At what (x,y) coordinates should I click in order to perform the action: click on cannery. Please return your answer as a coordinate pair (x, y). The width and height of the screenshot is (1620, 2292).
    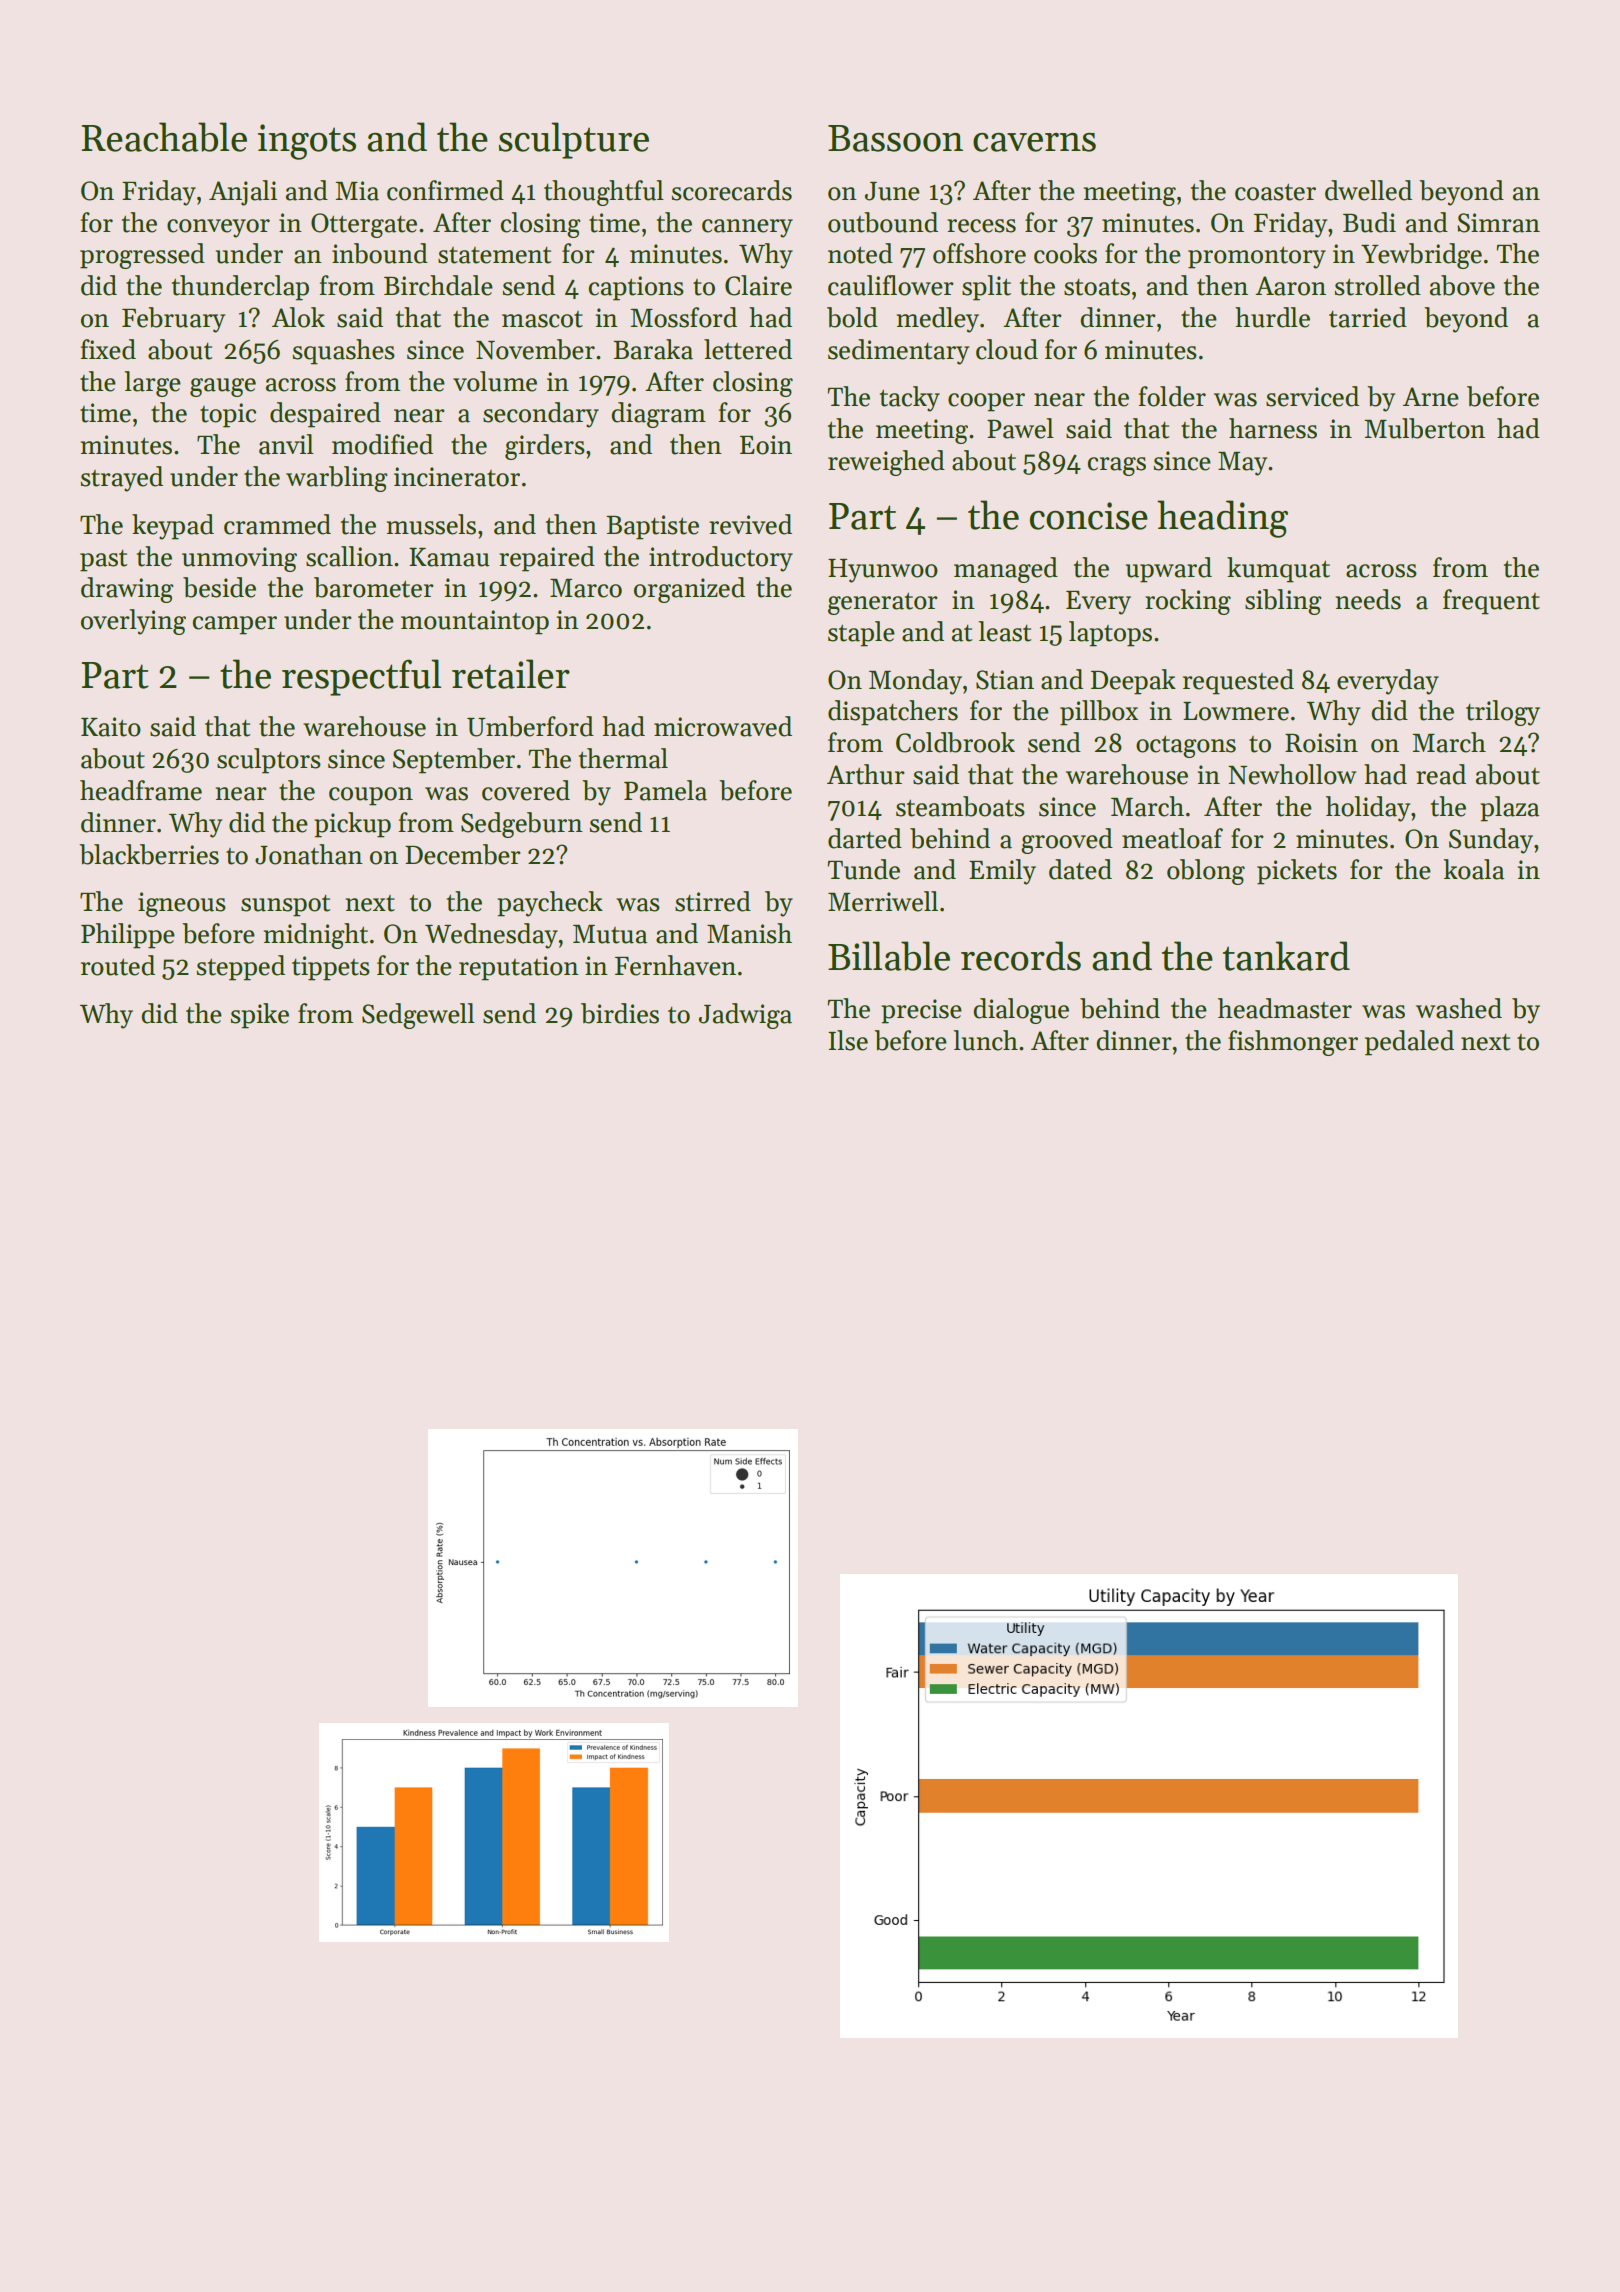
    Looking at the image, I should click on (747, 228).
